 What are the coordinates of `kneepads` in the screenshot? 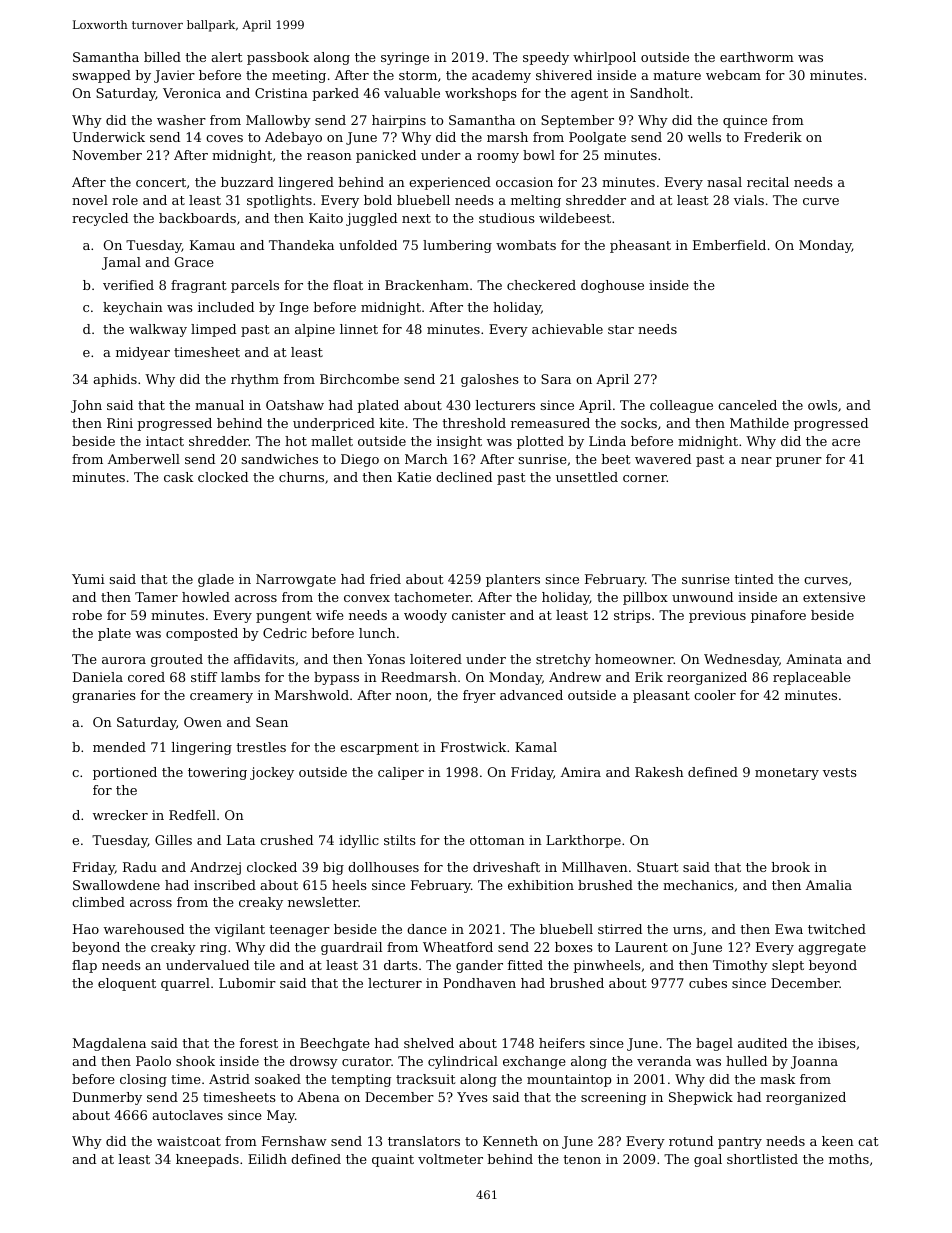 It's located at (207, 1160).
